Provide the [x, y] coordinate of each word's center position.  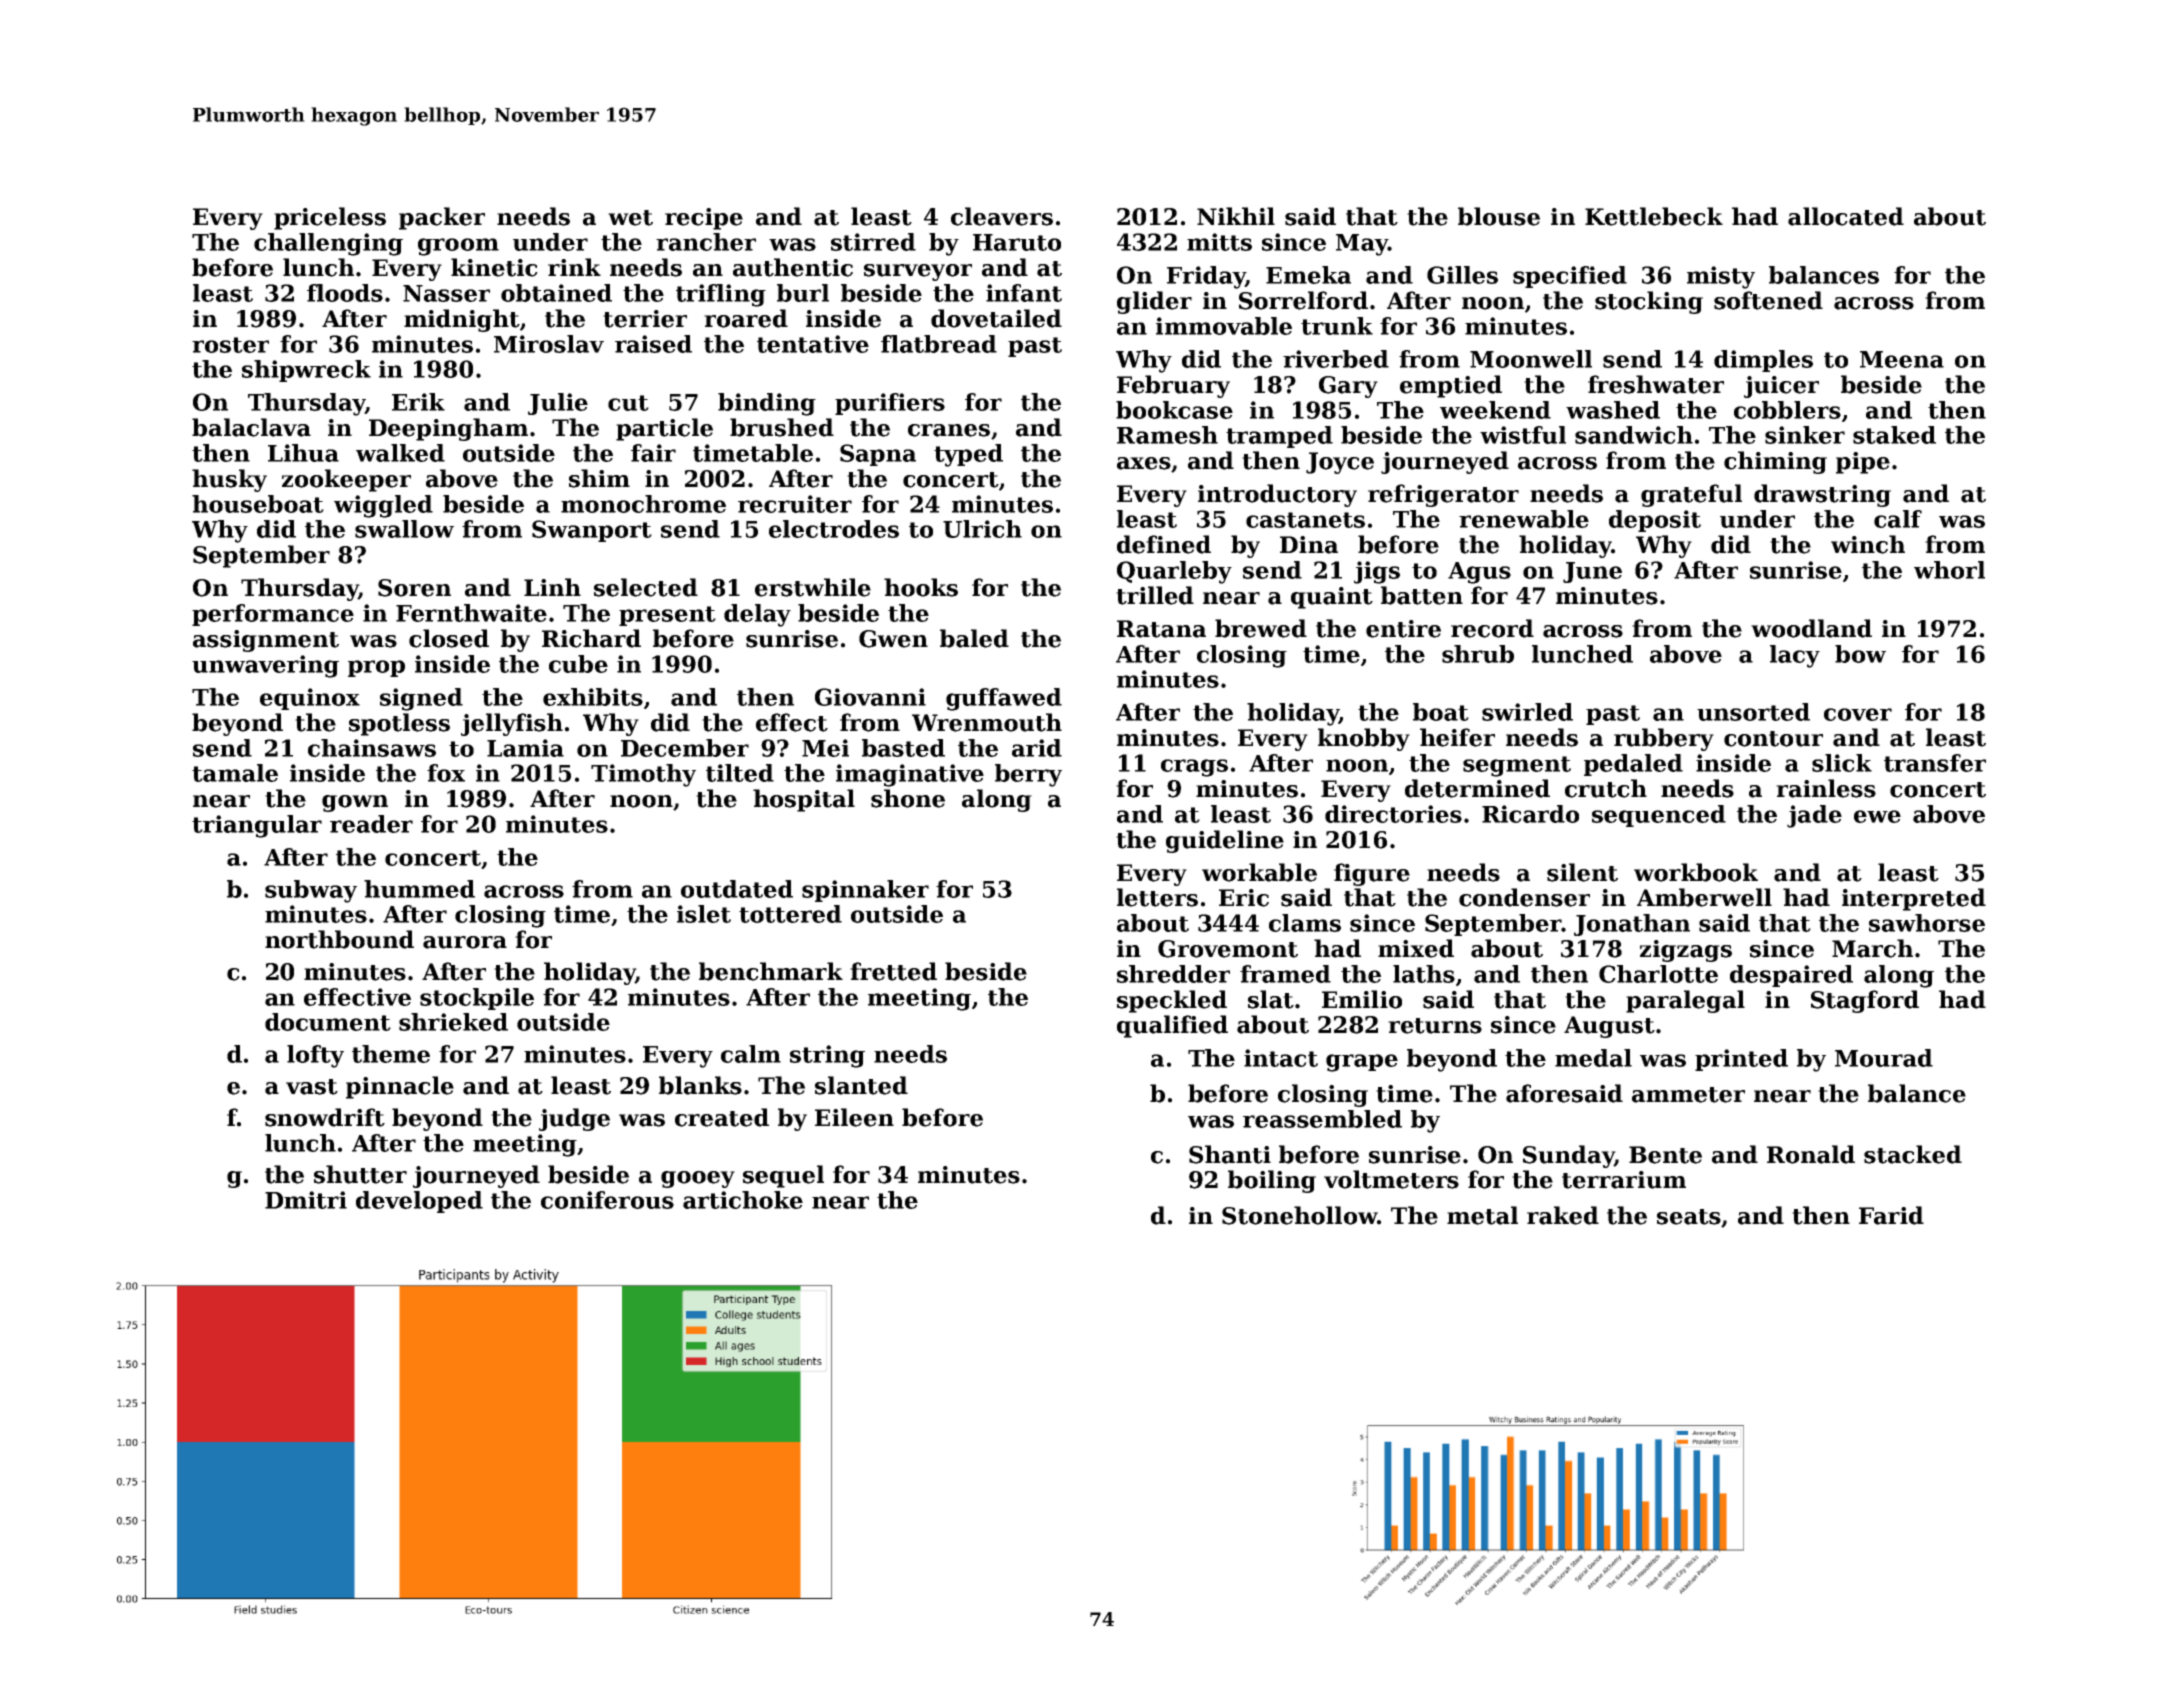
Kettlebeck [1654, 216]
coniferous [607, 1200]
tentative [813, 344]
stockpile [477, 999]
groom [458, 247]
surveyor [918, 272]
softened [1768, 300]
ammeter [1688, 1095]
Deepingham [448, 429]
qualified [1172, 1026]
